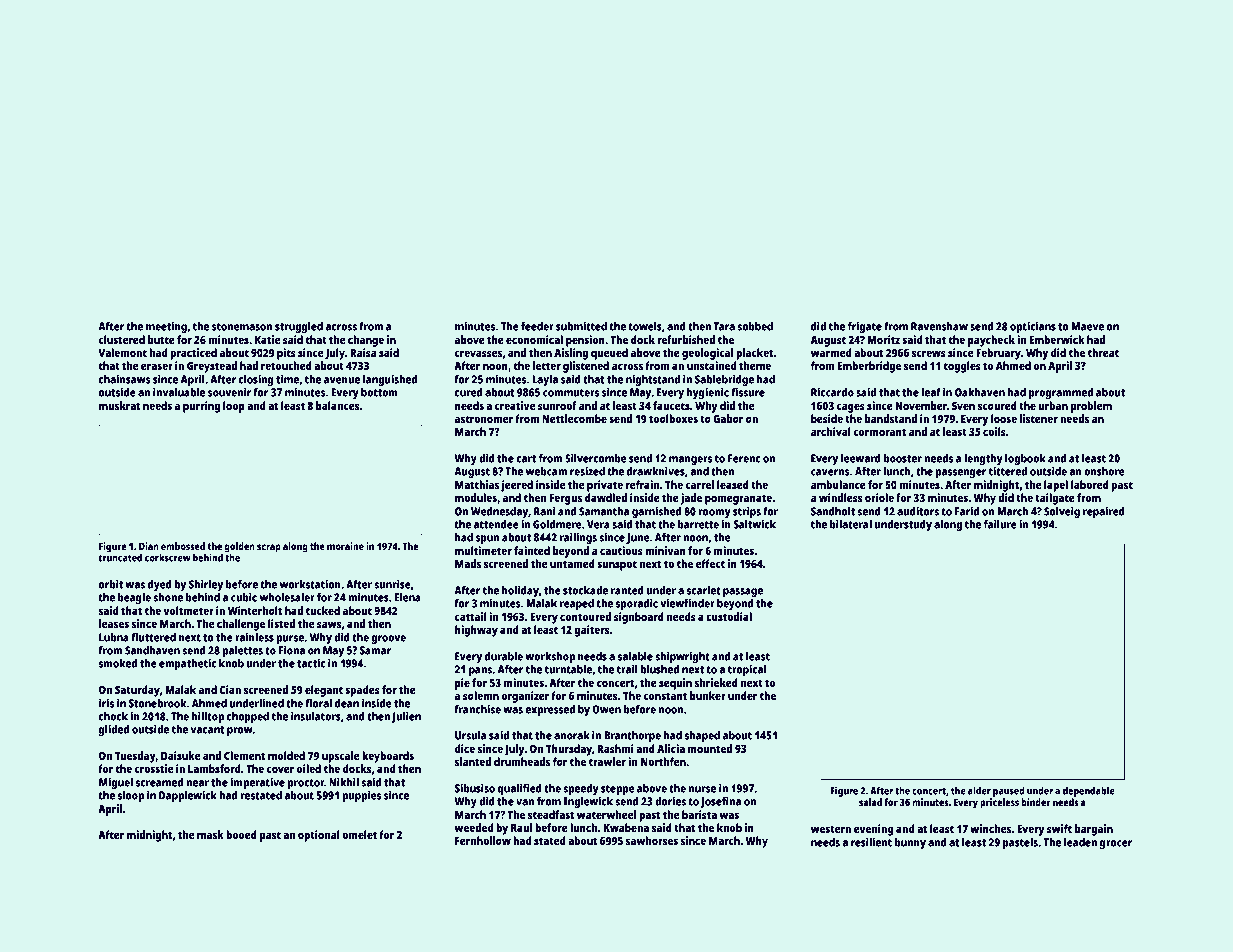  I want to click on towels, so click(645, 326).
